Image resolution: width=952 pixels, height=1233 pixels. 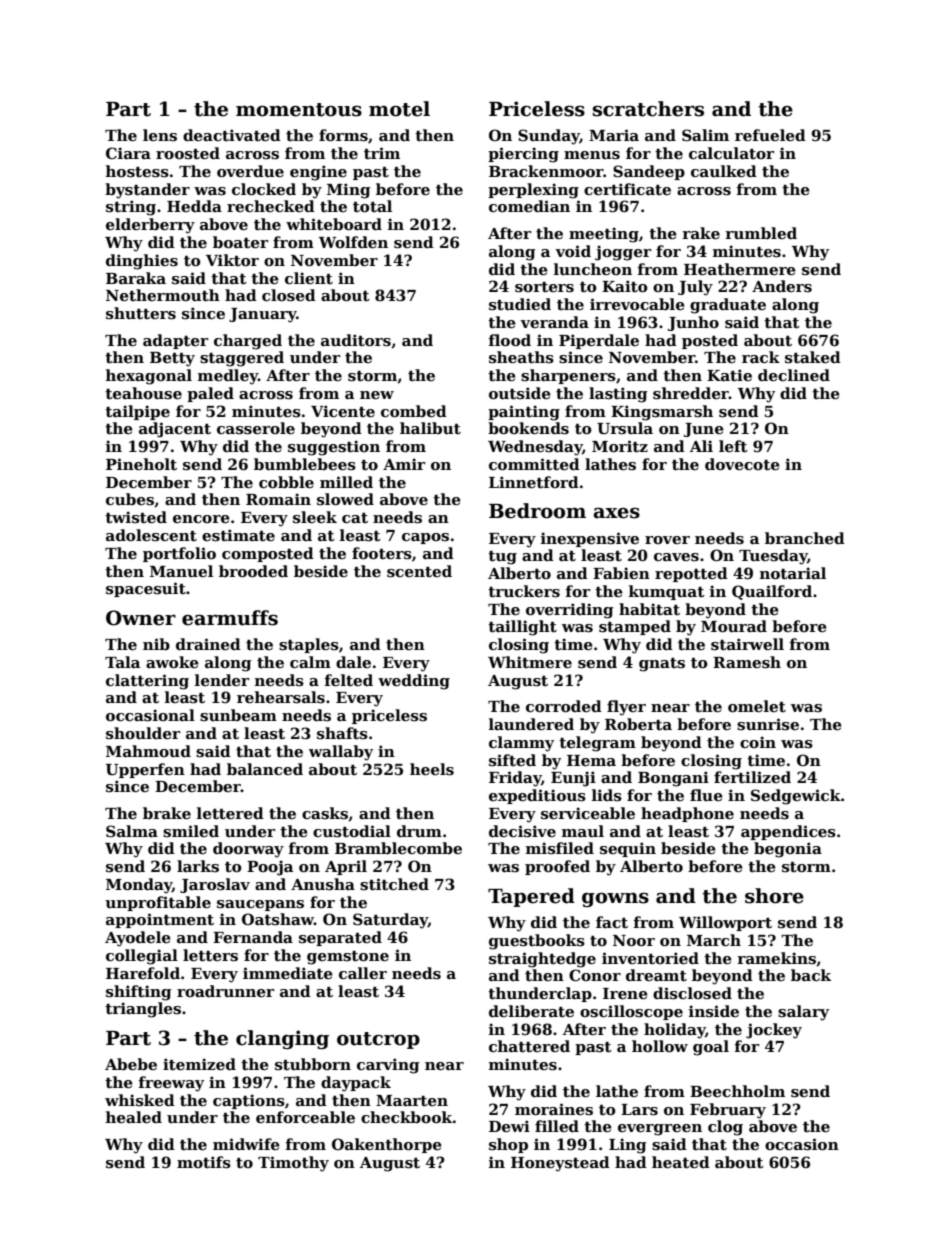 I want to click on estimate, so click(x=238, y=535).
